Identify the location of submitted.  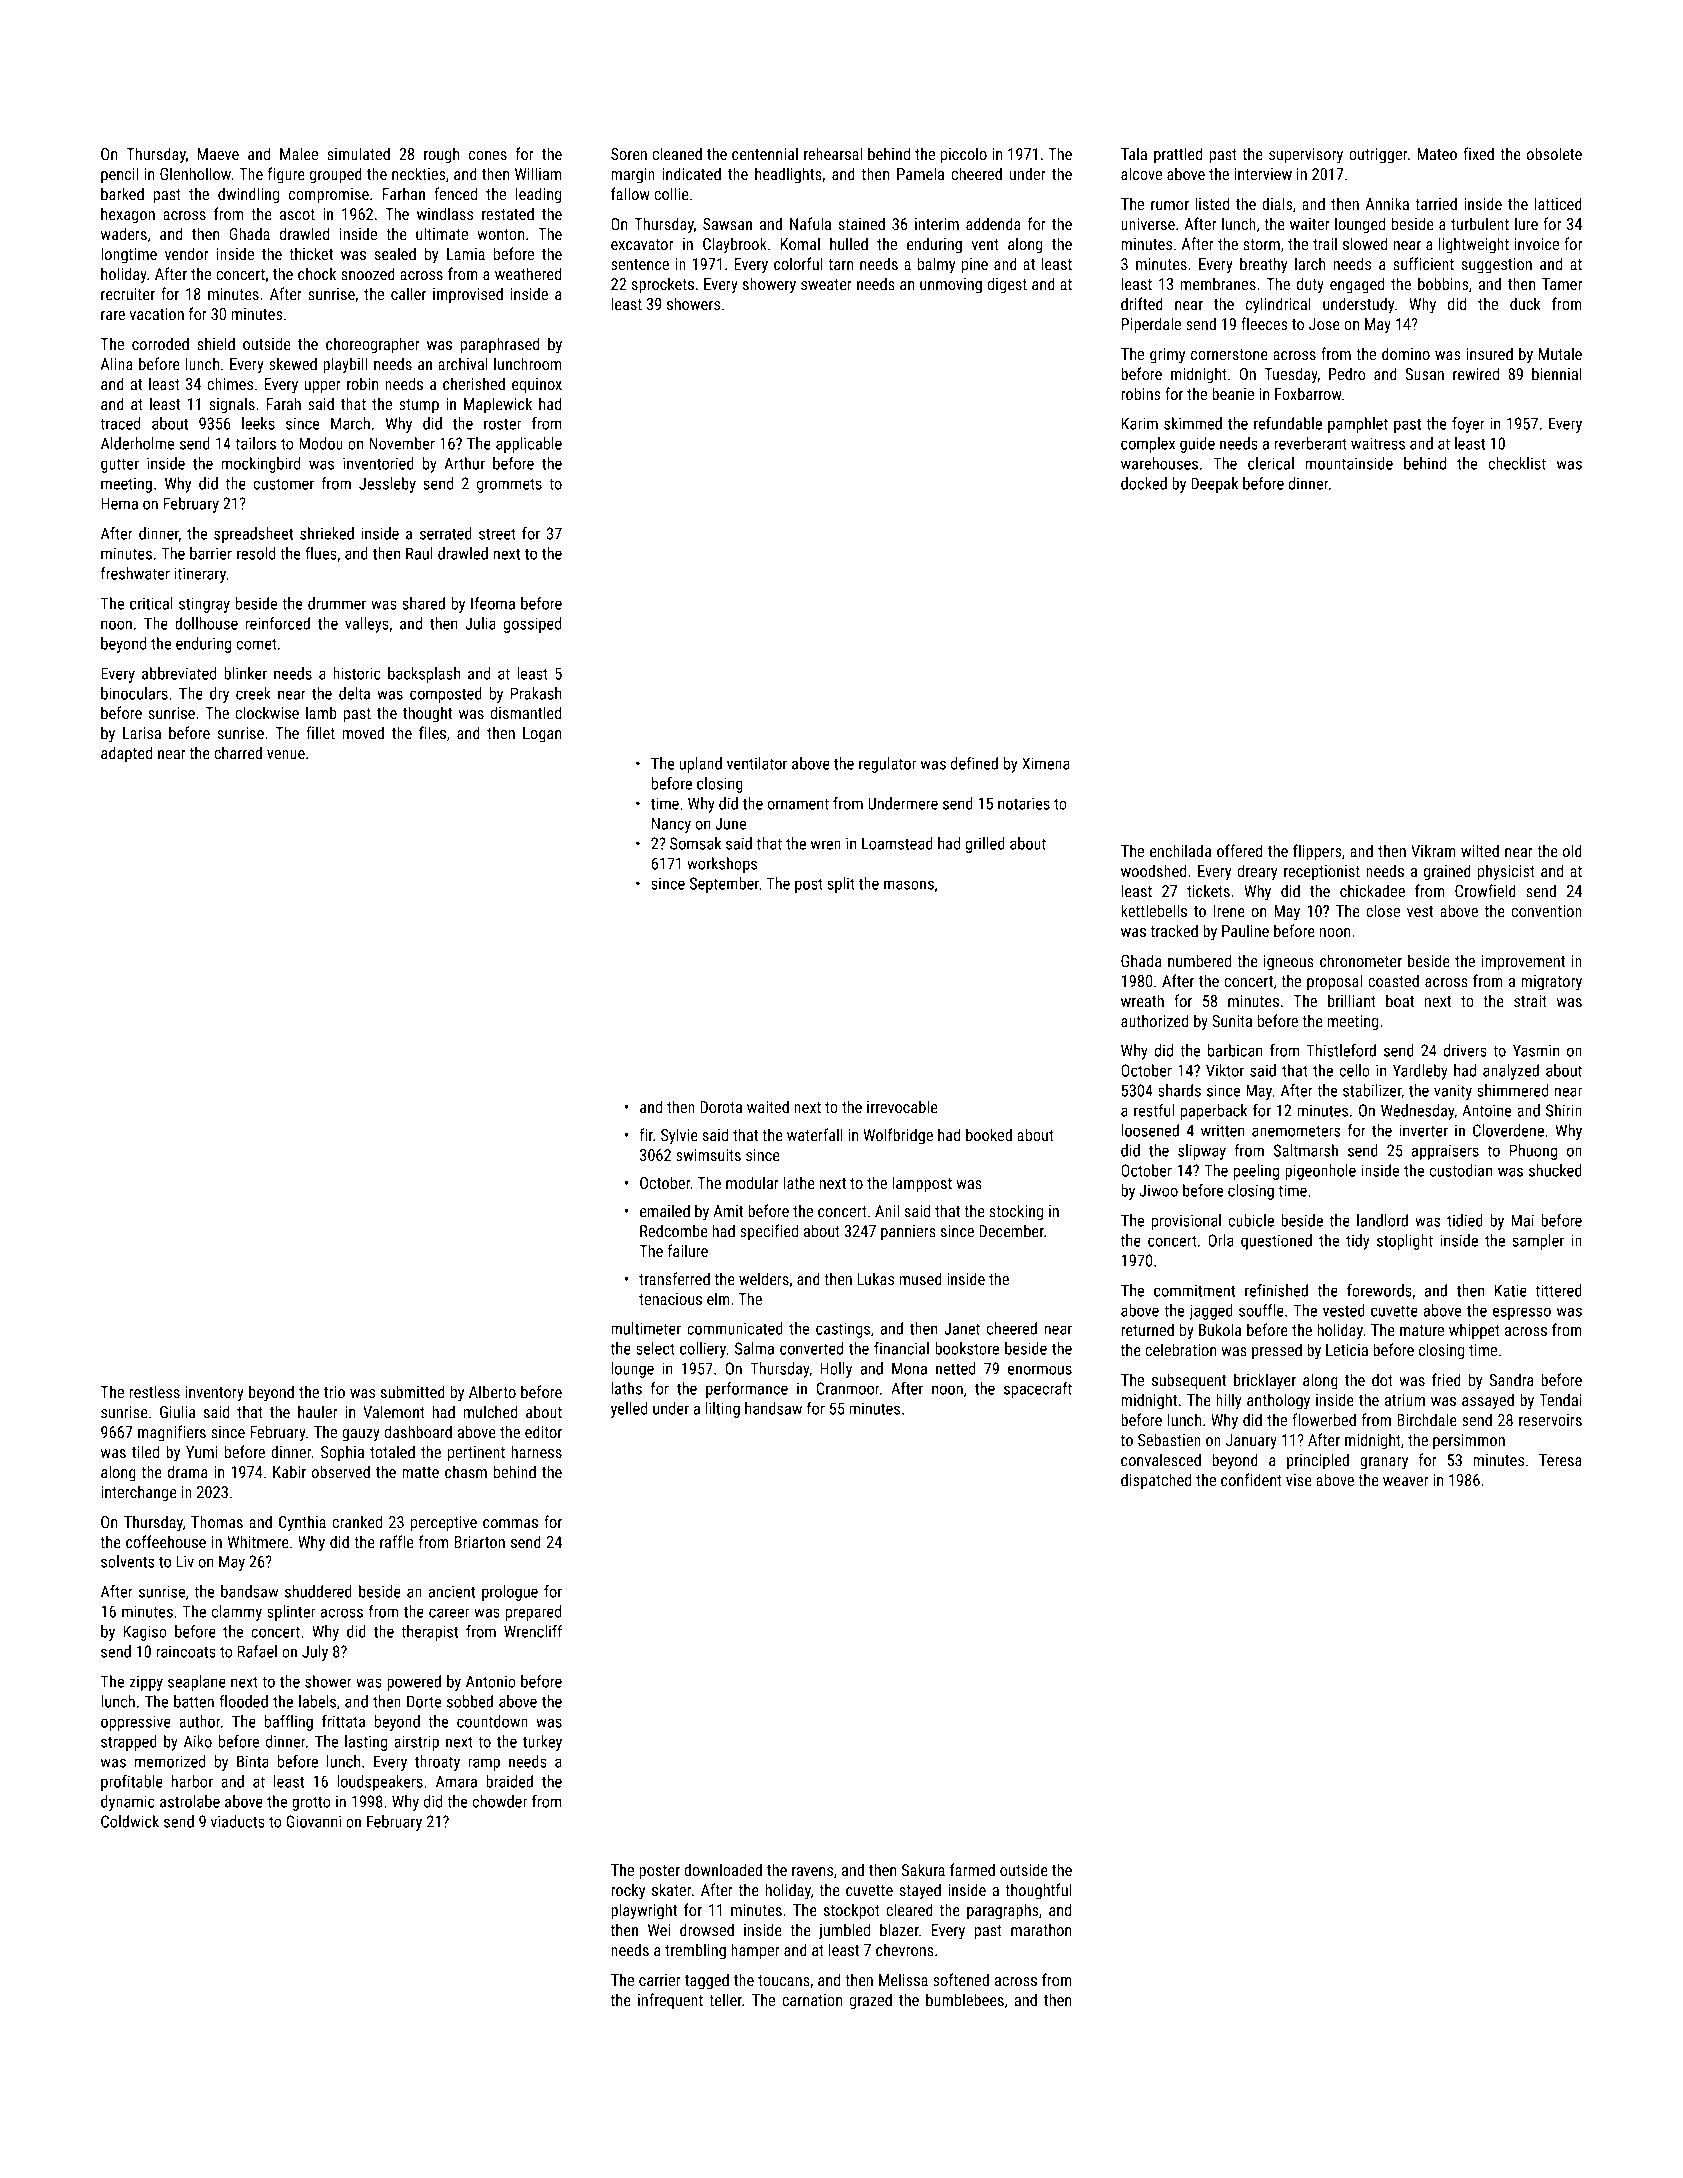
(413, 1391).
